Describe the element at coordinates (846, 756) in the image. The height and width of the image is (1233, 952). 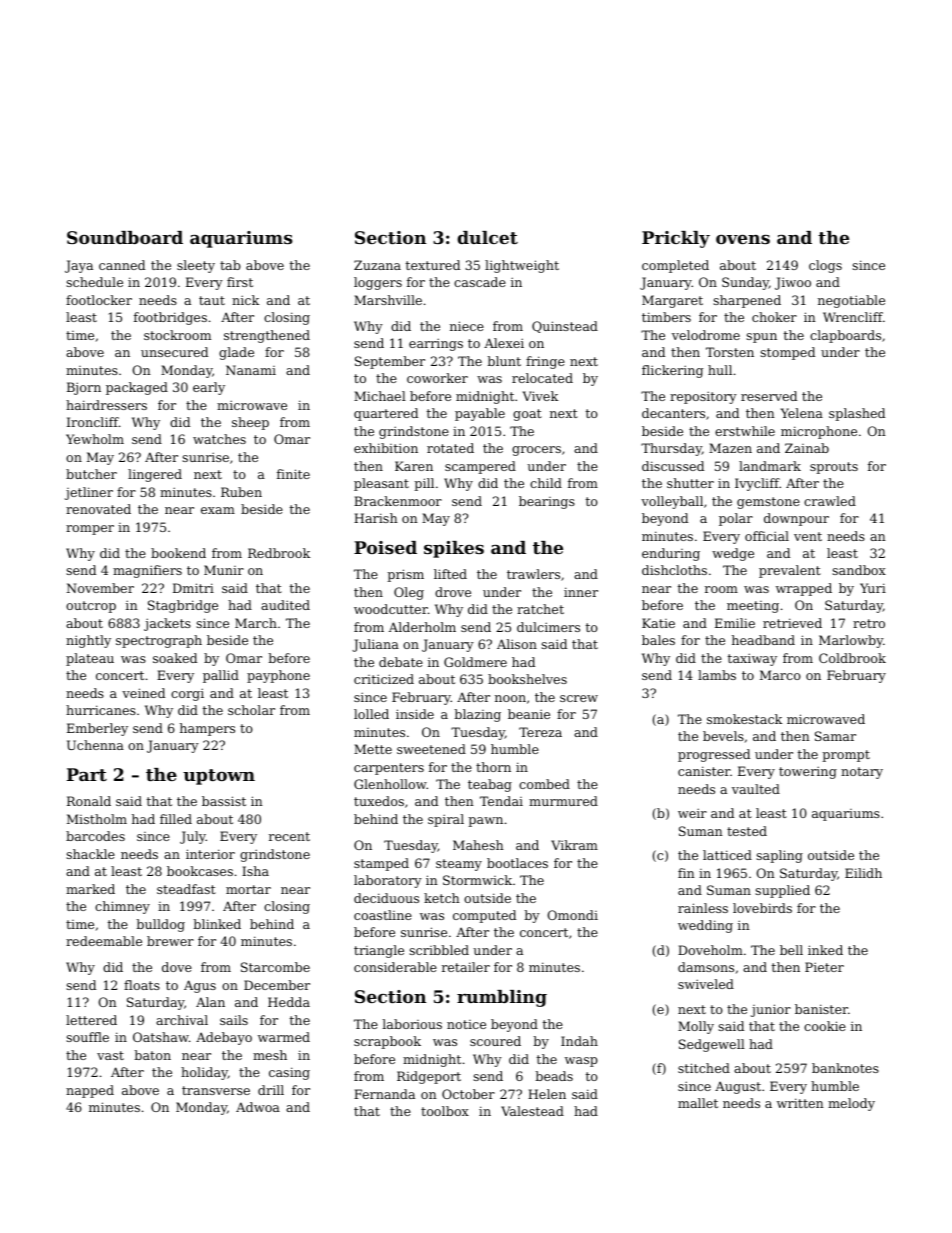
I see `prompt` at that location.
